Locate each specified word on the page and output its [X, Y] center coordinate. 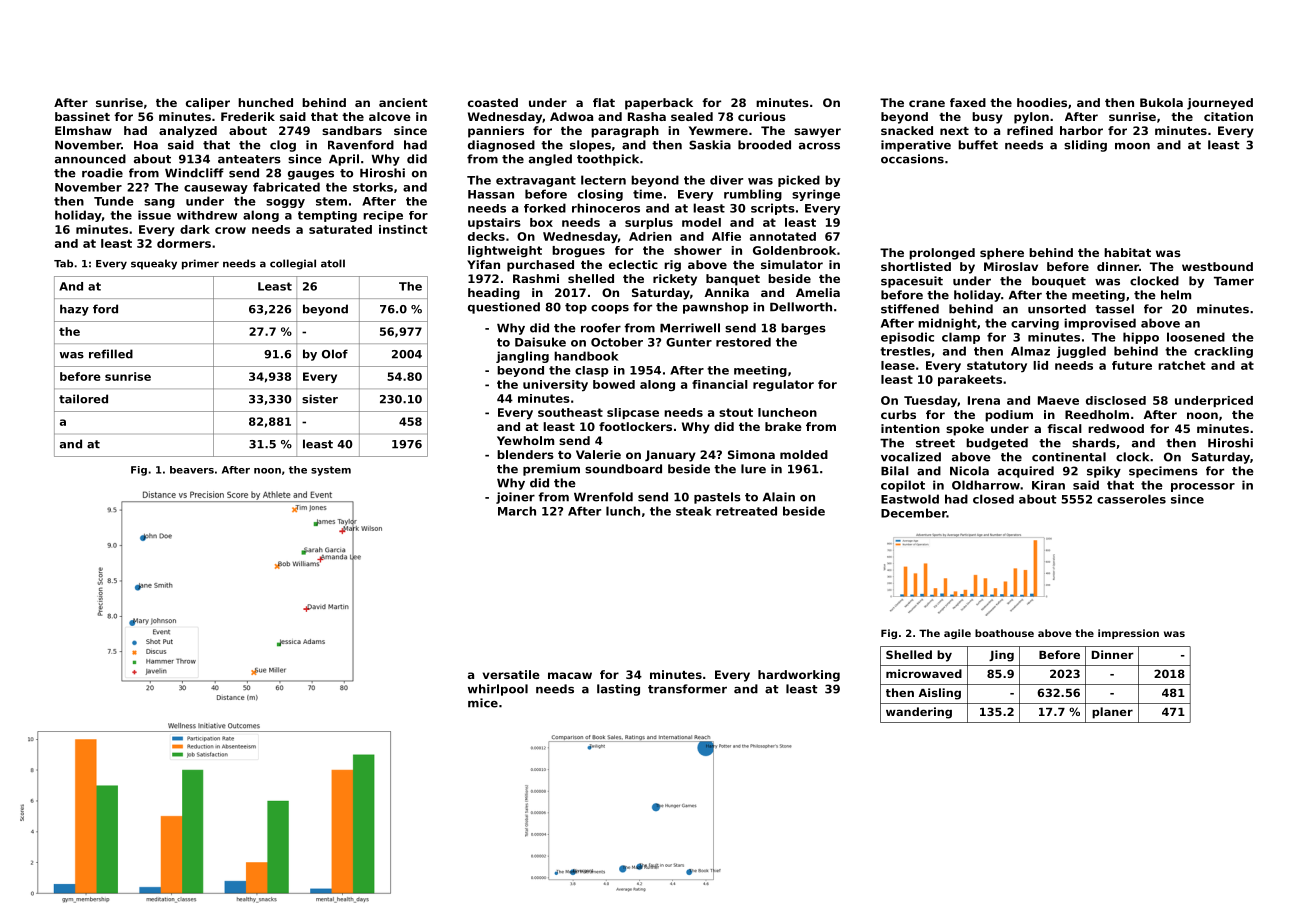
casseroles [1131, 499]
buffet [978, 145]
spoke [965, 430]
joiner [515, 498]
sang [159, 203]
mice [483, 703]
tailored [83, 399]
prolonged [942, 254]
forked [545, 208]
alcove [390, 116]
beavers [192, 470]
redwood [1116, 428]
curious [762, 116]
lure [753, 469]
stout [736, 412]
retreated [746, 511]
